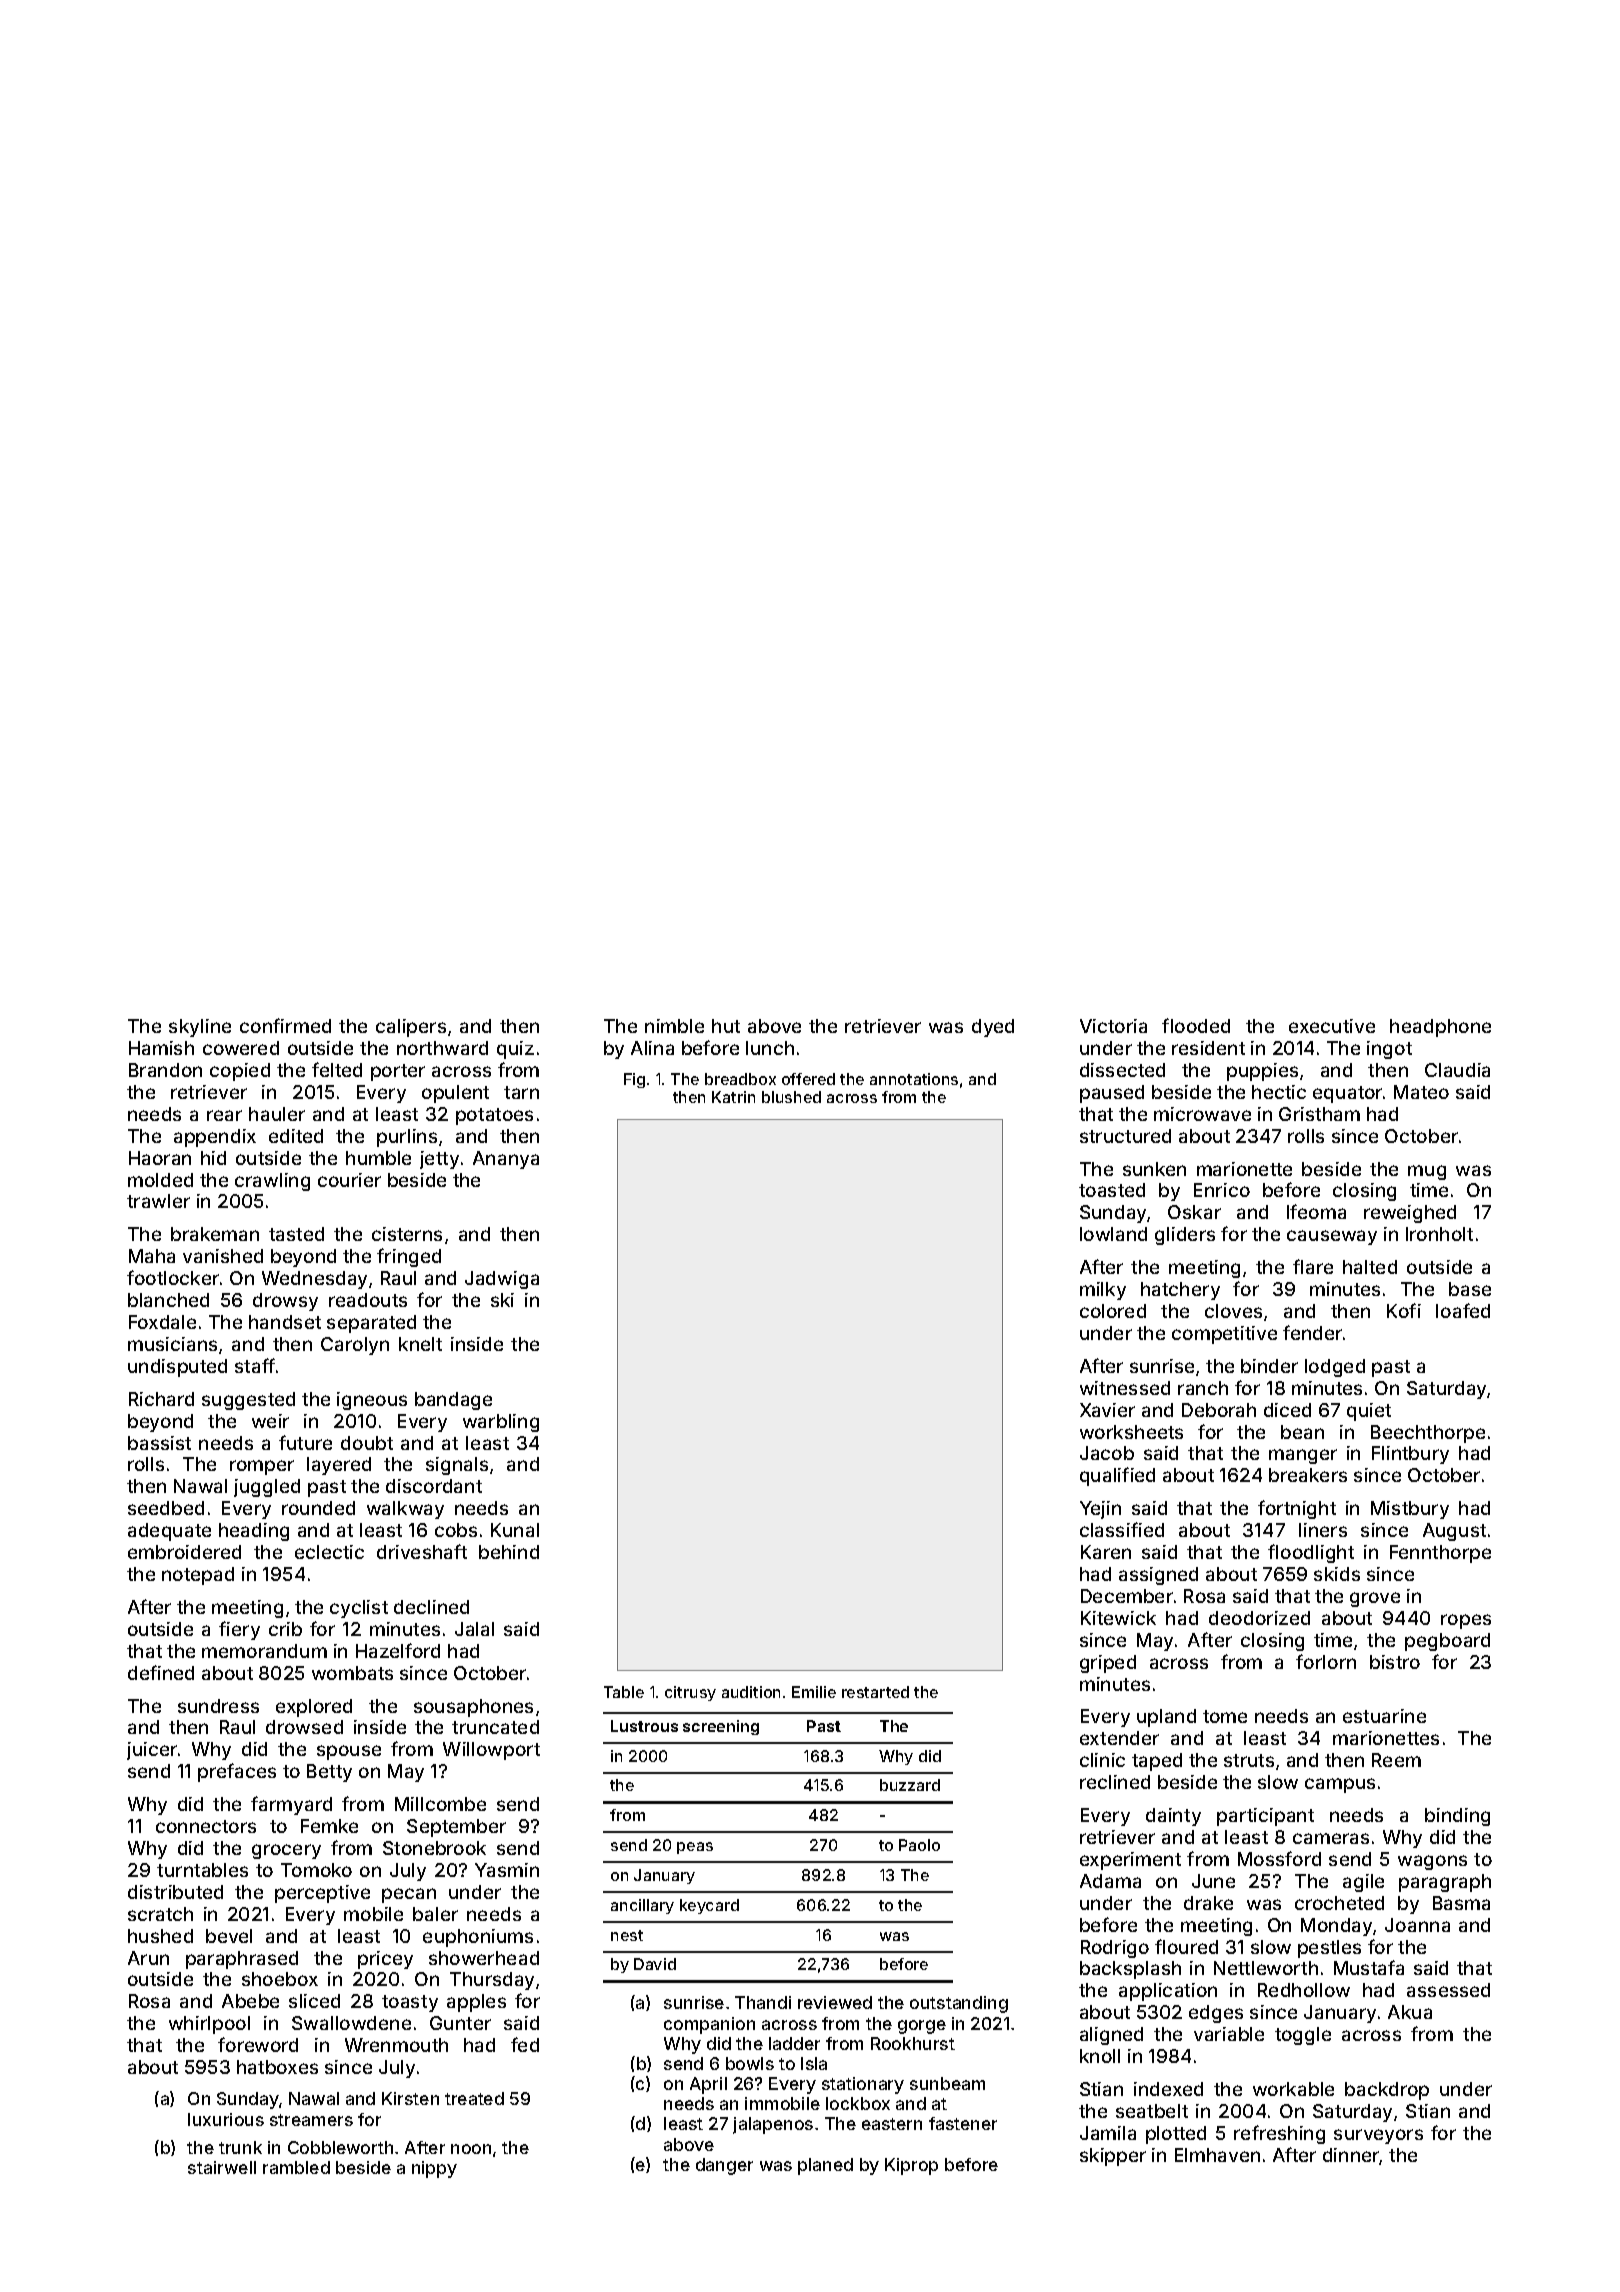 This page has width=1620, height=2292. What do you see at coordinates (1351, 2156) in the page?
I see `dinner` at bounding box center [1351, 2156].
